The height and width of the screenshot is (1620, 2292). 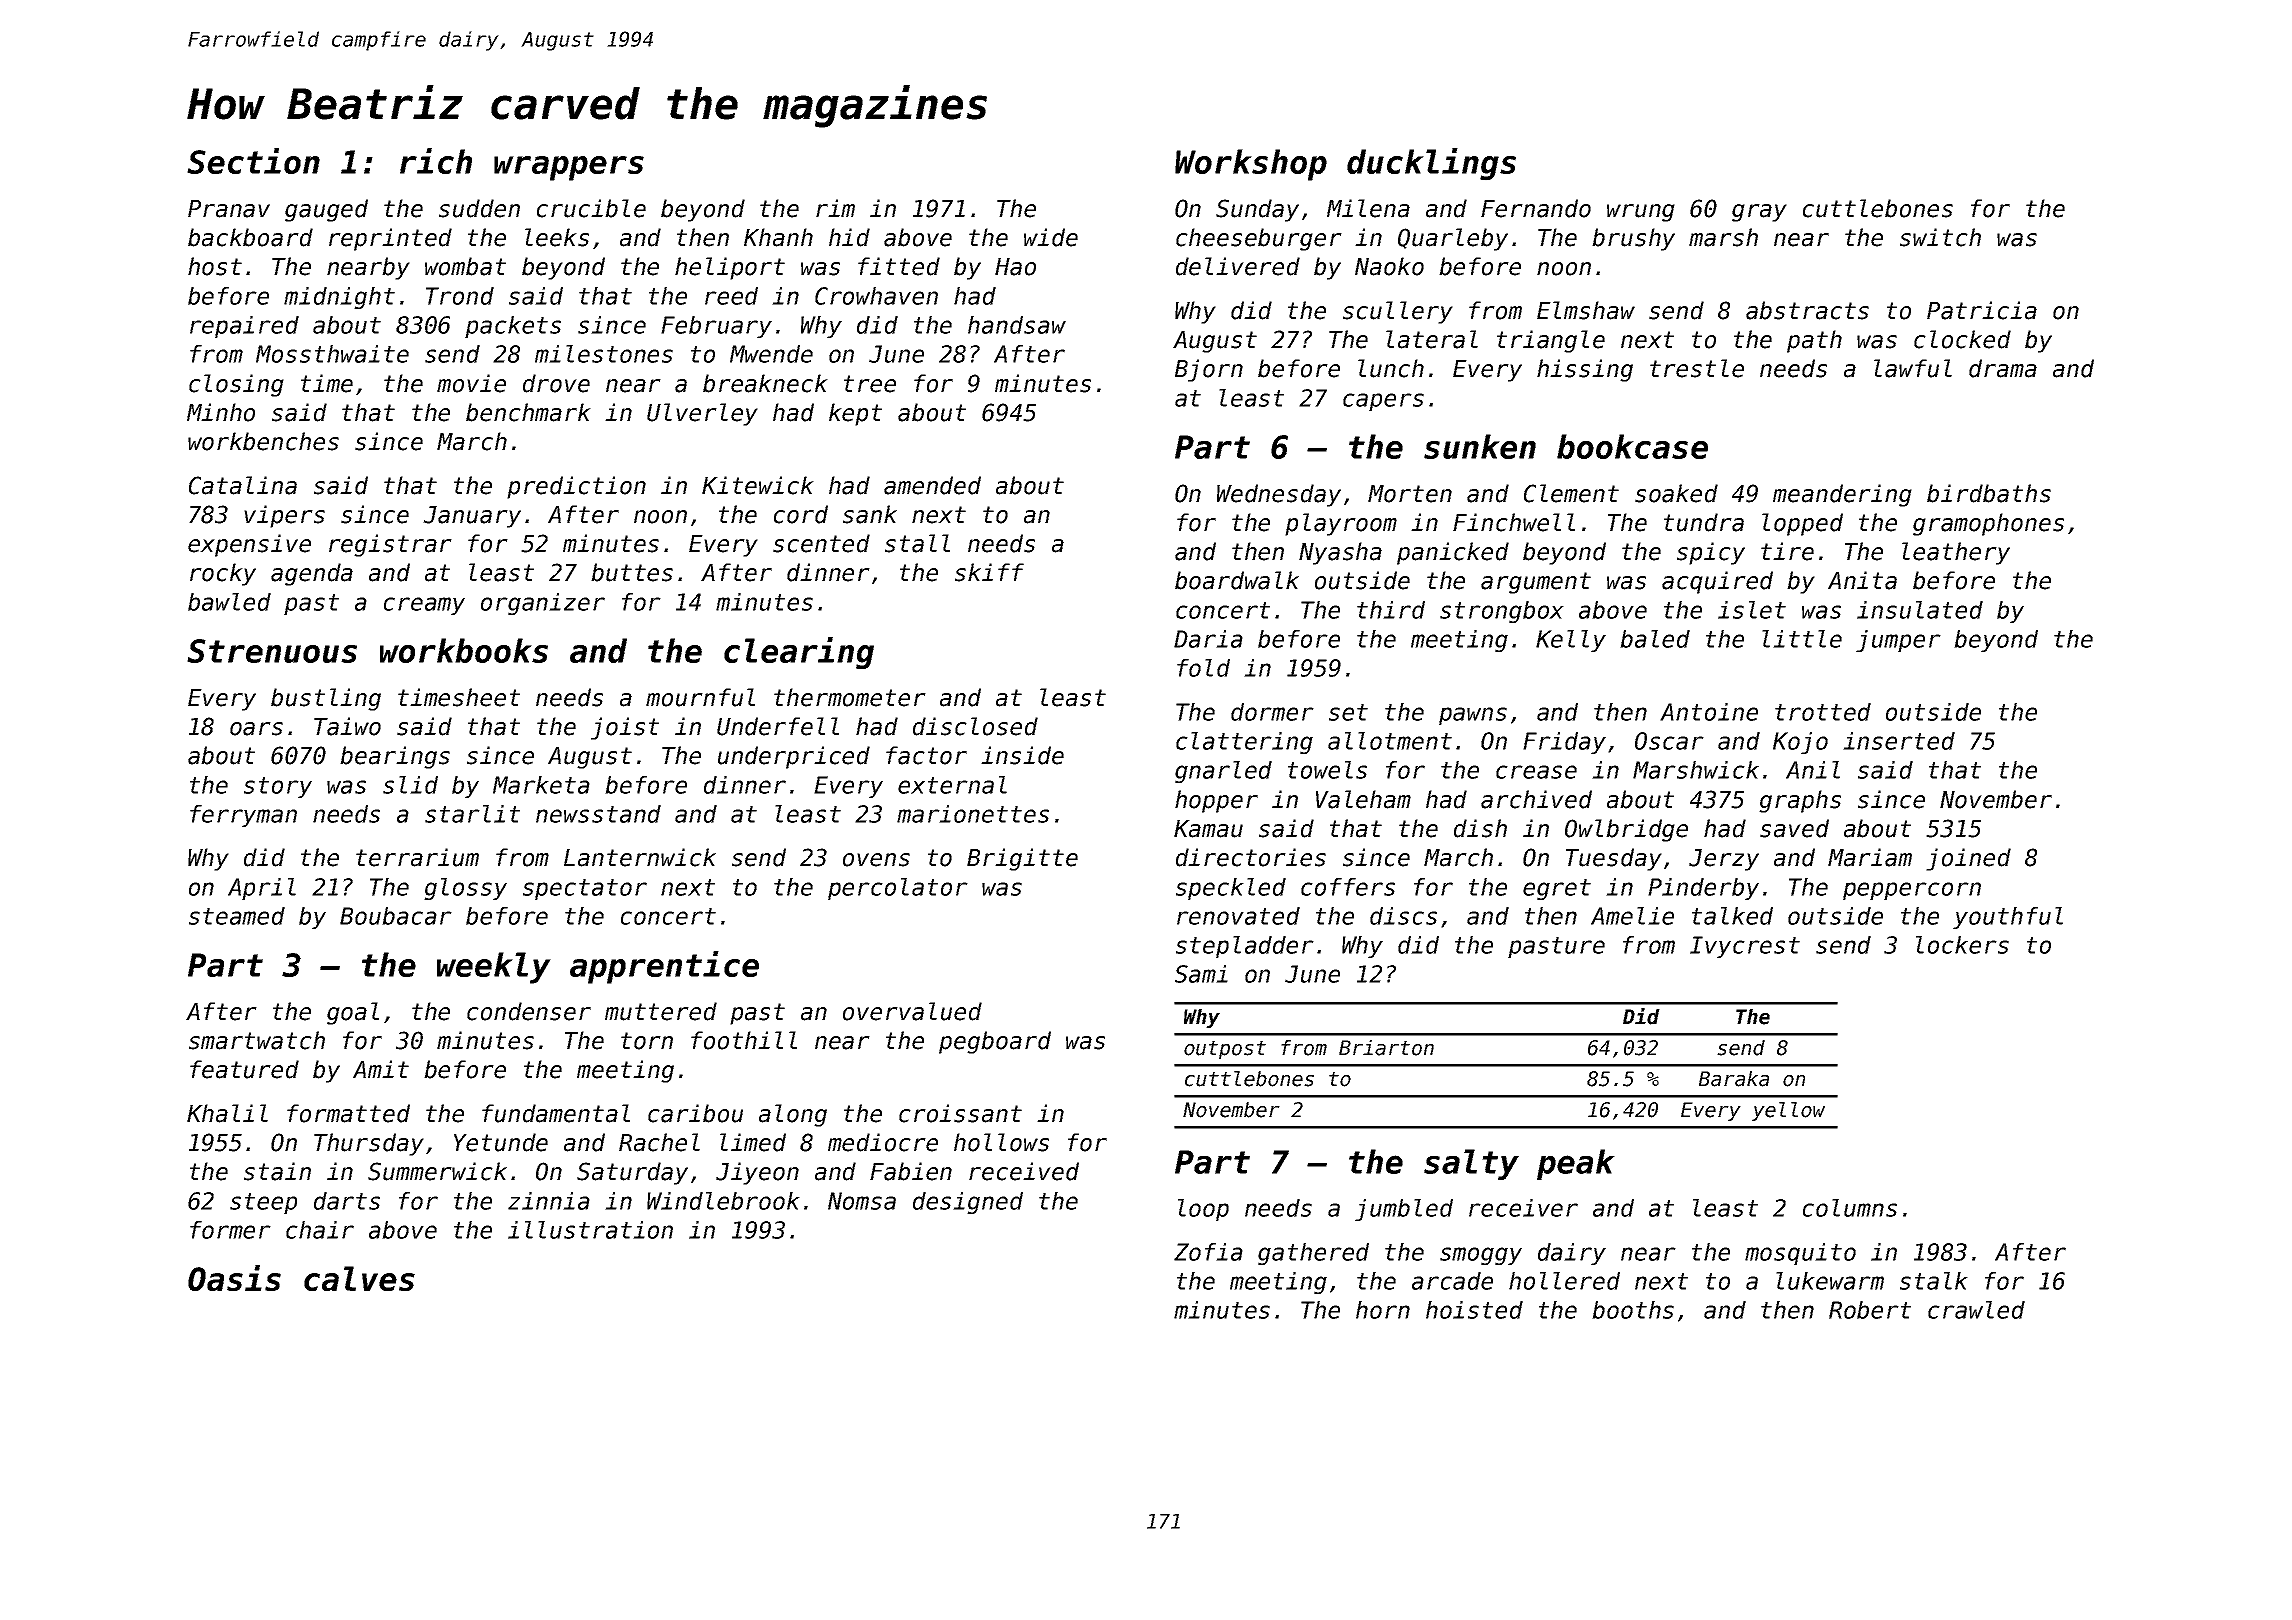 What do you see at coordinates (1842, 495) in the screenshot?
I see `meandering` at bounding box center [1842, 495].
